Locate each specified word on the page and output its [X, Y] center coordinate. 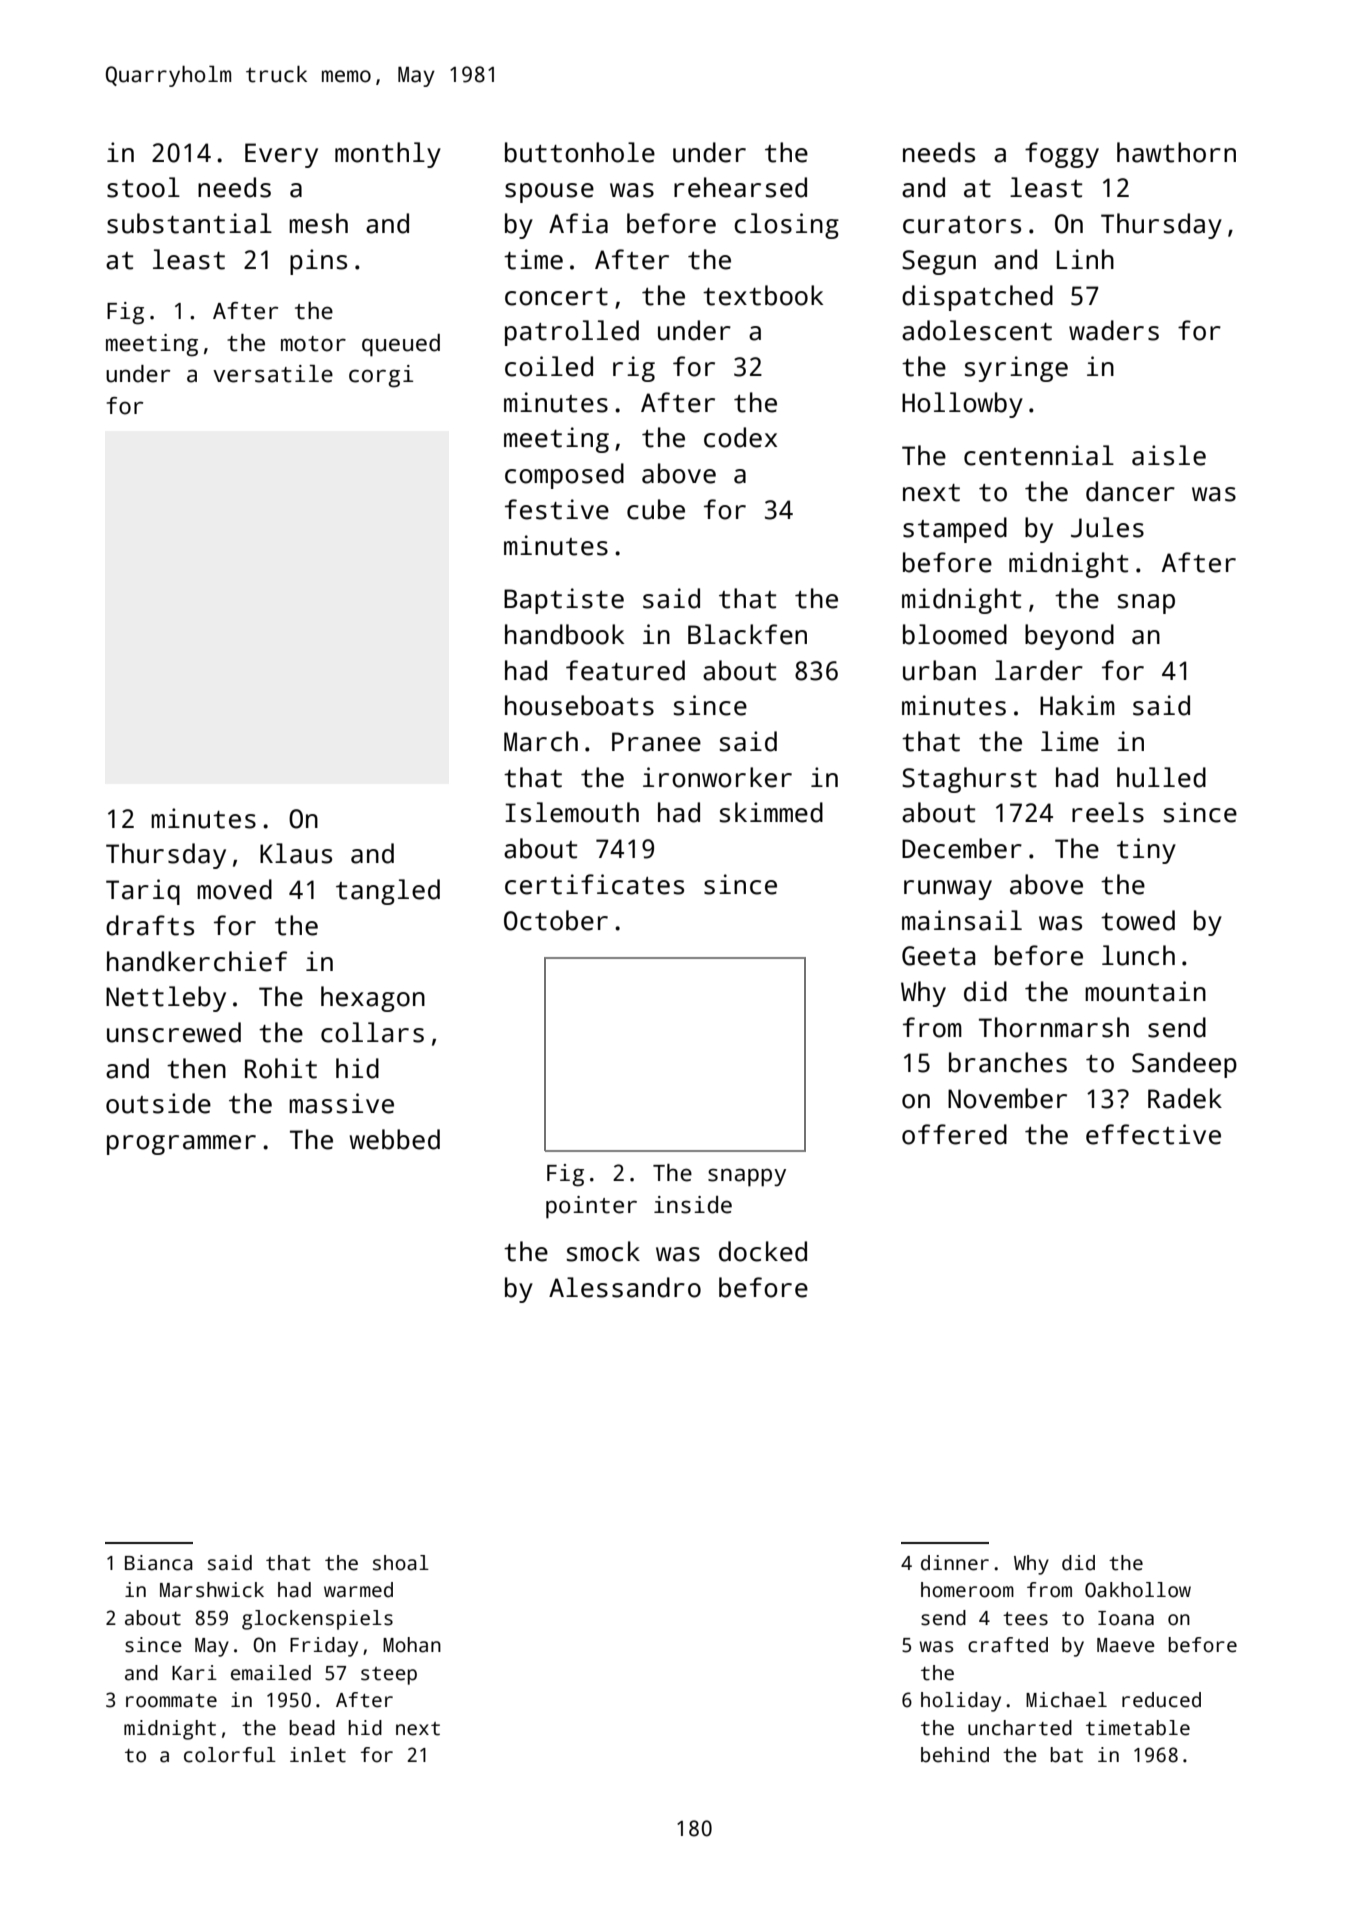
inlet [318, 1755]
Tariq [143, 892]
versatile [273, 374]
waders [1114, 330]
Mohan [412, 1645]
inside [693, 1205]
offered [954, 1134]
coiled [549, 366]
